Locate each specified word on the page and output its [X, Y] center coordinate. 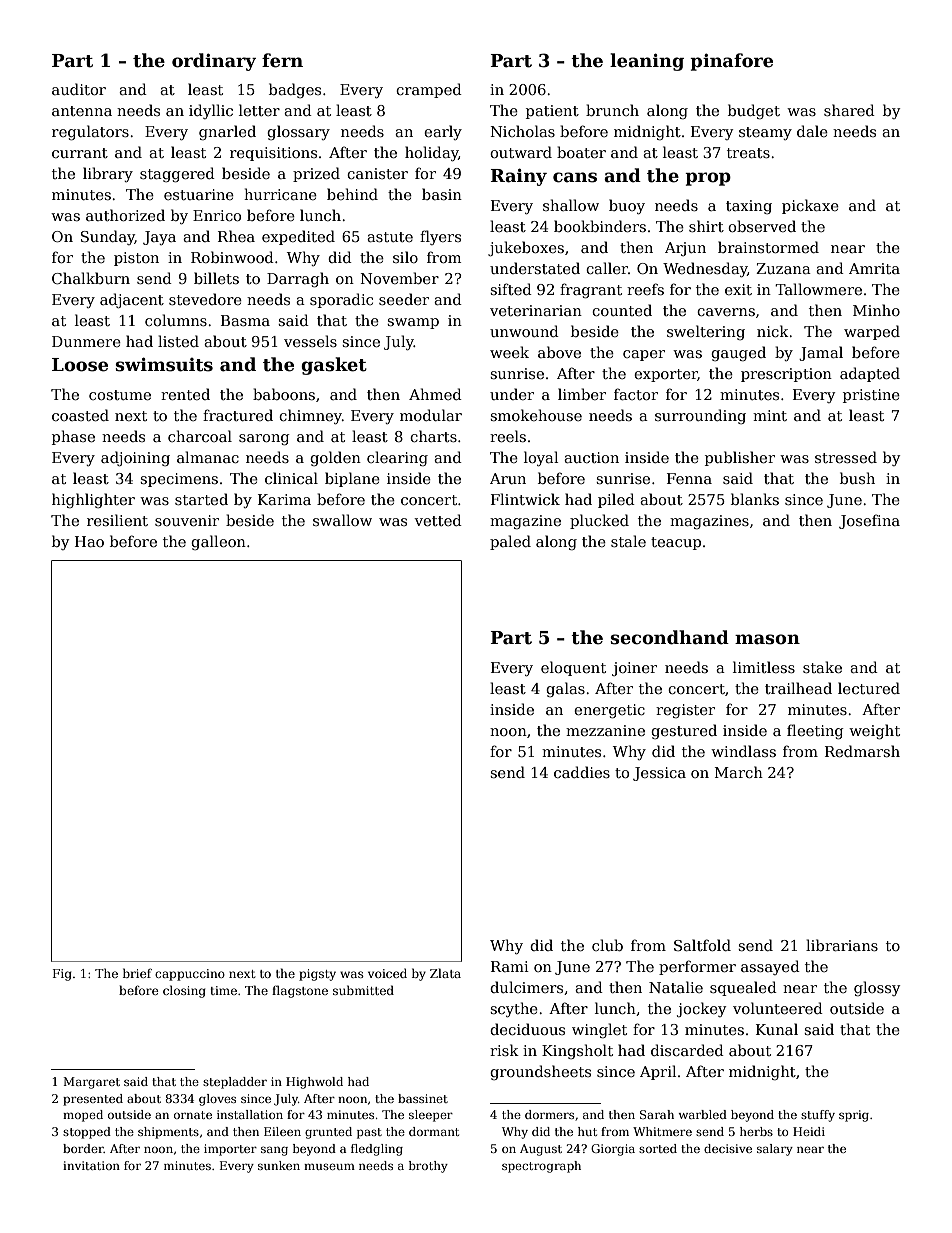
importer [230, 1150]
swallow [342, 520]
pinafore [731, 62]
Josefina [869, 521]
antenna [82, 111]
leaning [647, 62]
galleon [218, 542]
